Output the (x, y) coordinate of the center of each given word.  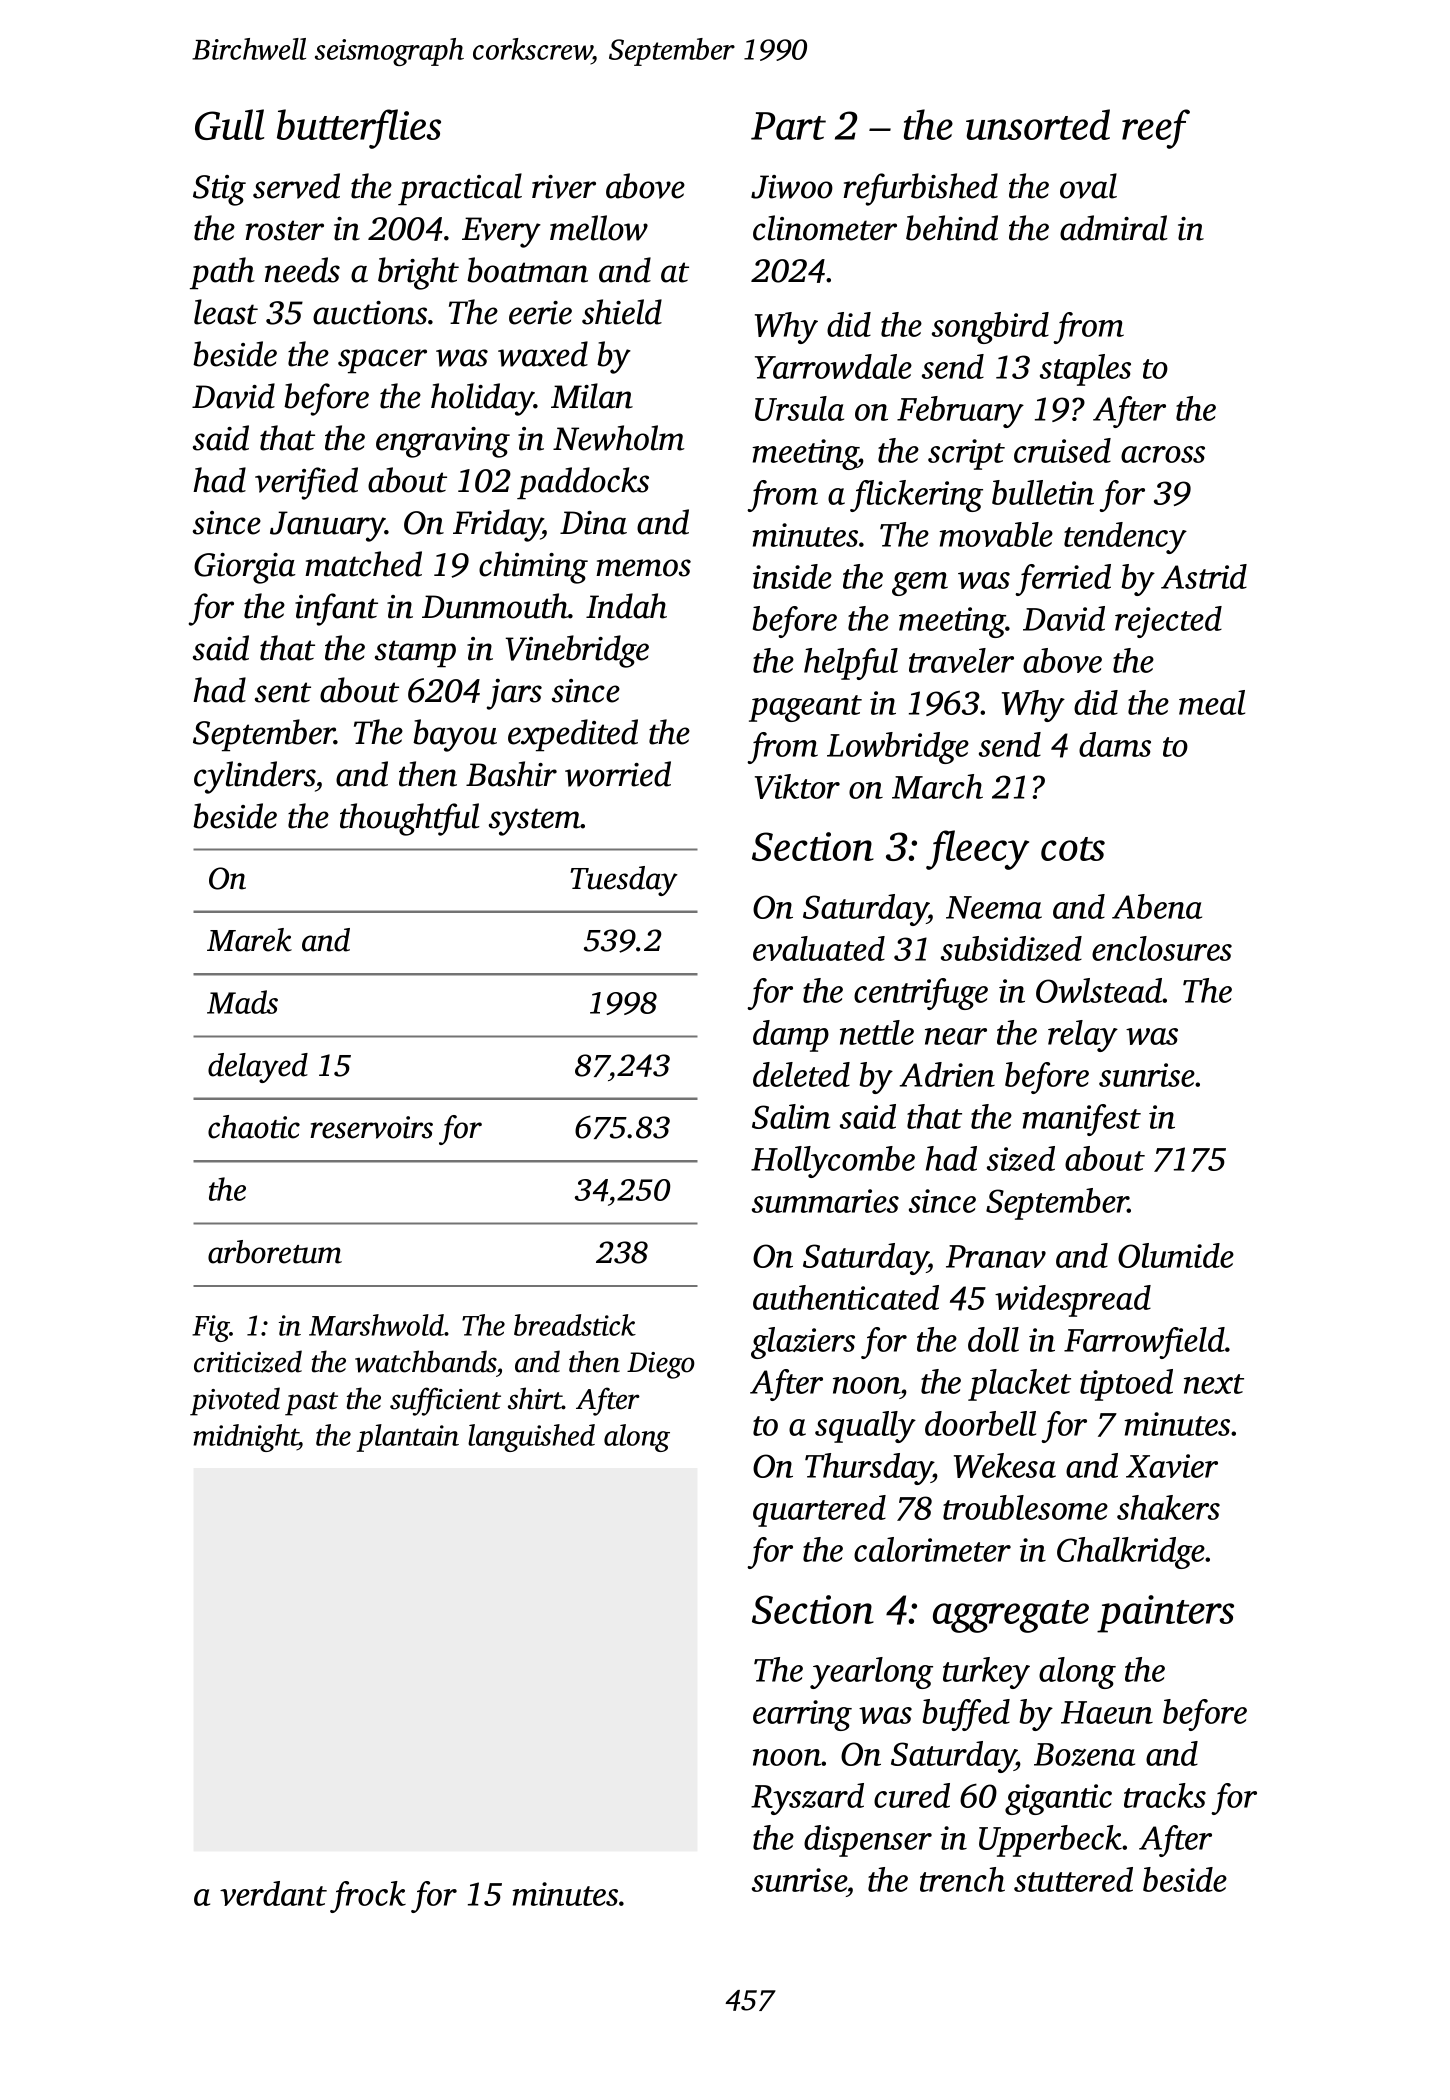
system (535, 822)
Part (788, 126)
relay (1083, 1036)
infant (336, 609)
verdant (273, 1893)
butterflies (359, 129)
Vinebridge (577, 651)
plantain (408, 1438)
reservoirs (371, 1127)
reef (1156, 129)
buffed (966, 1715)
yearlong (871, 1673)
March (937, 786)
